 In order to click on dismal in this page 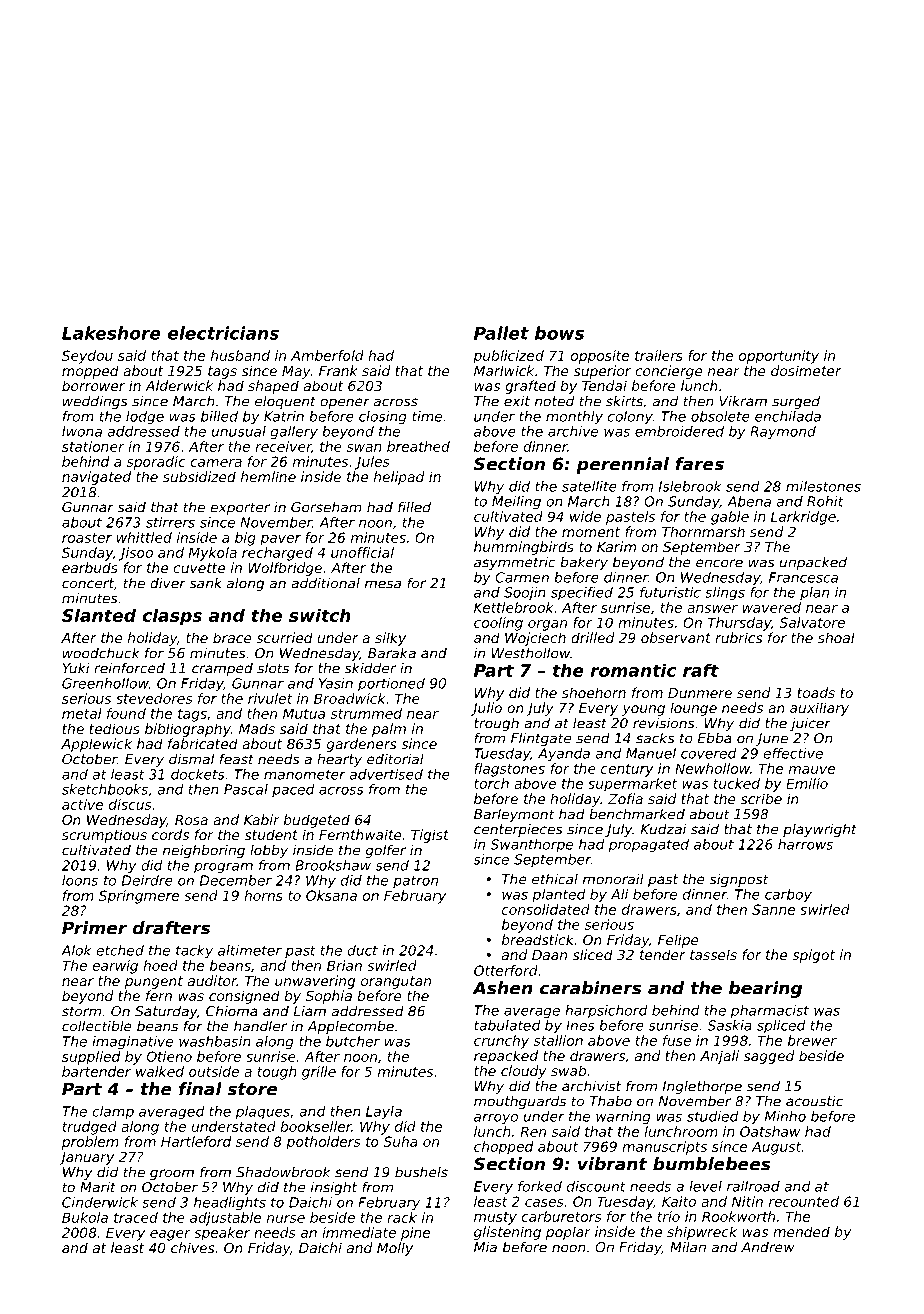, I will do `click(191, 759)`.
